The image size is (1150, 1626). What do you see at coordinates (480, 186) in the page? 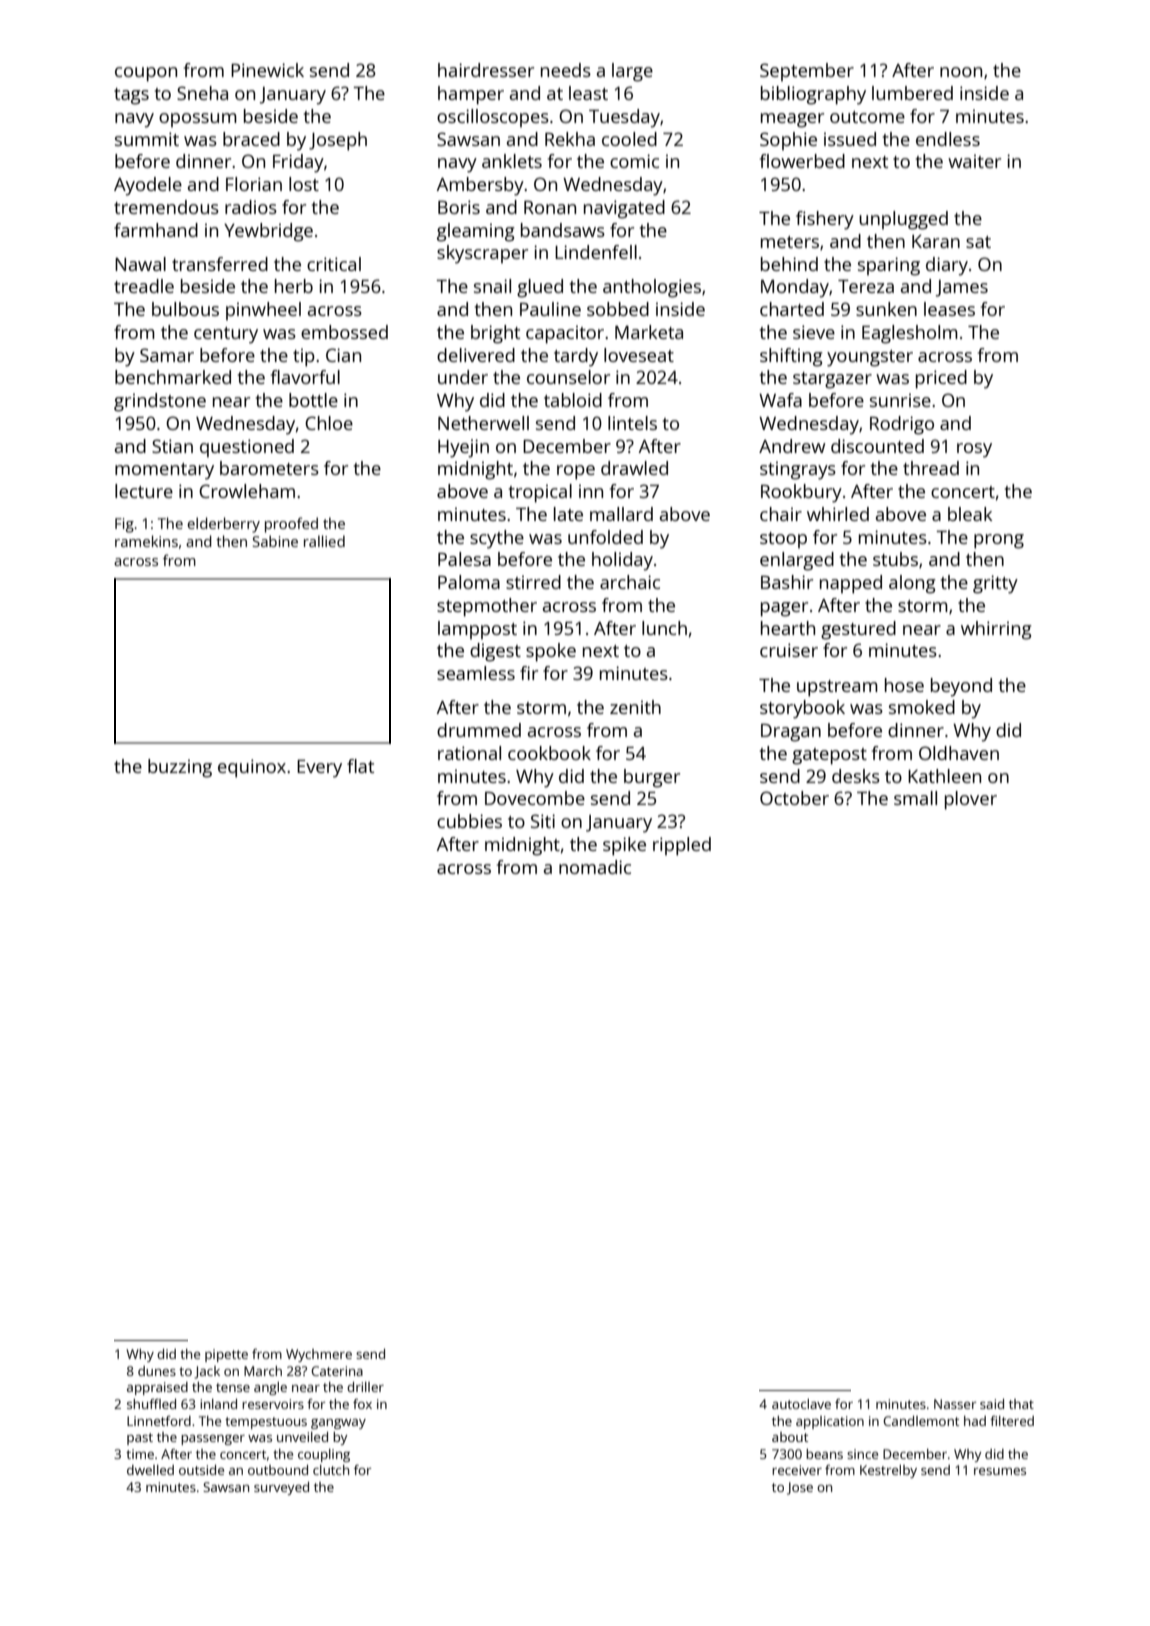
I see `Ambersby` at bounding box center [480, 186].
